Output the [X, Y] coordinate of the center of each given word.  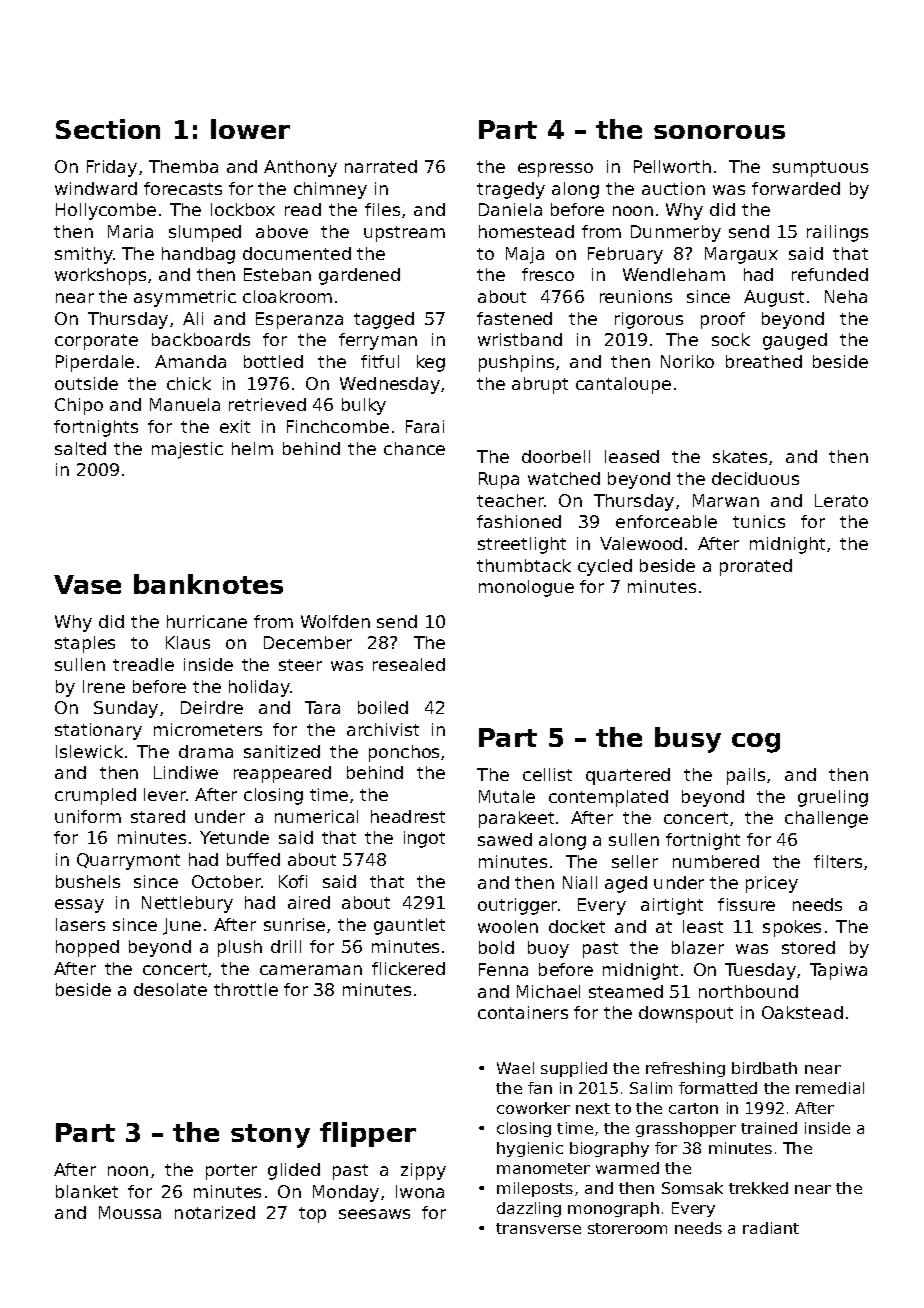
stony [270, 1136]
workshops [100, 276]
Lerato [841, 500]
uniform [88, 816]
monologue [526, 588]
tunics [759, 521]
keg [431, 363]
